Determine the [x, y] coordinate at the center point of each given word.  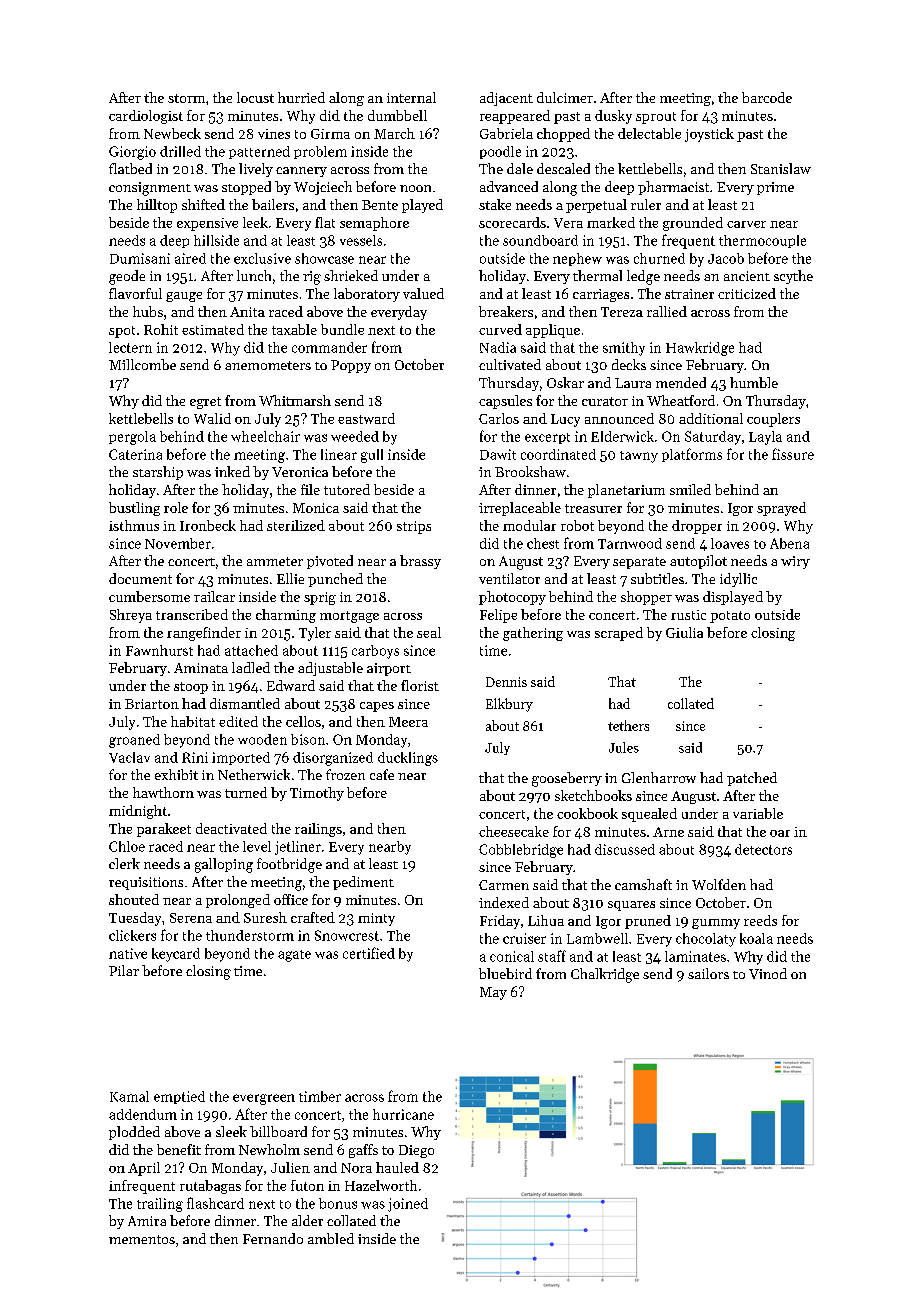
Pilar [124, 970]
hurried [301, 97]
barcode [767, 97]
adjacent [506, 99]
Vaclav [129, 757]
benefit [179, 1149]
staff [552, 956]
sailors [708, 973]
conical [512, 956]
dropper [697, 527]
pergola [132, 438]
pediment [363, 883]
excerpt [547, 438]
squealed [649, 815]
